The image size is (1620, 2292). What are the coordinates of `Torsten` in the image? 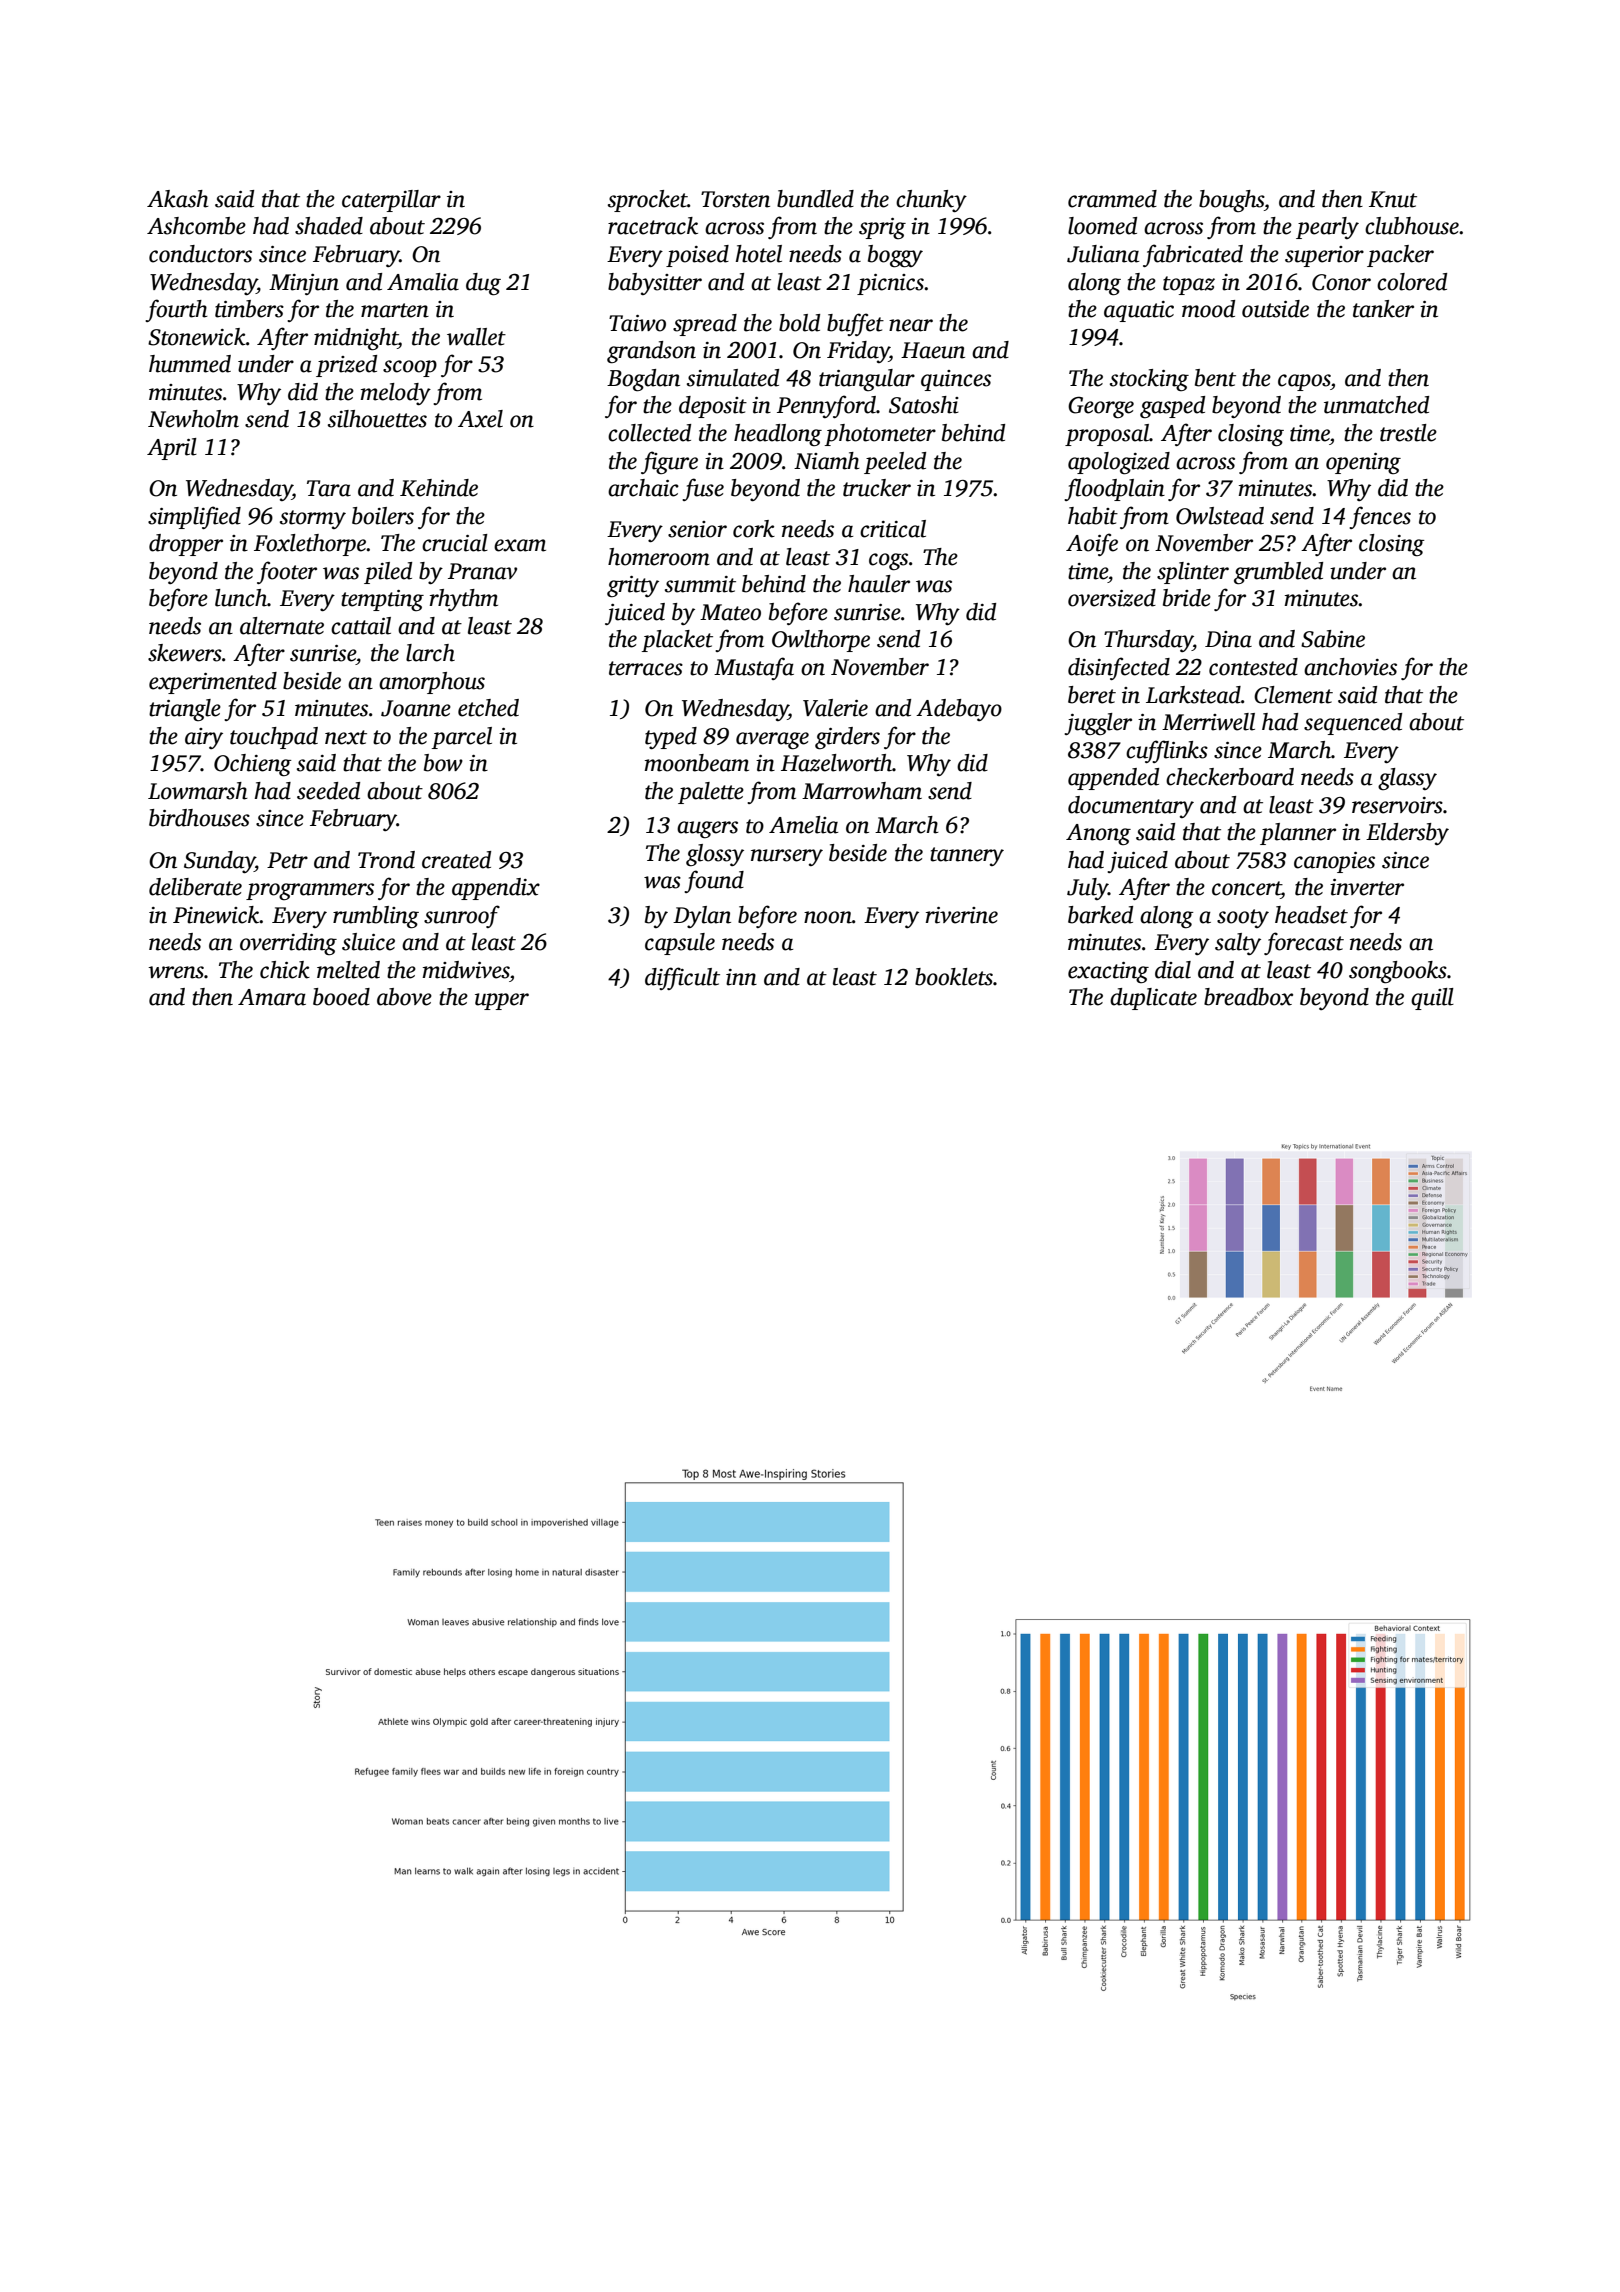 It's located at (735, 199).
